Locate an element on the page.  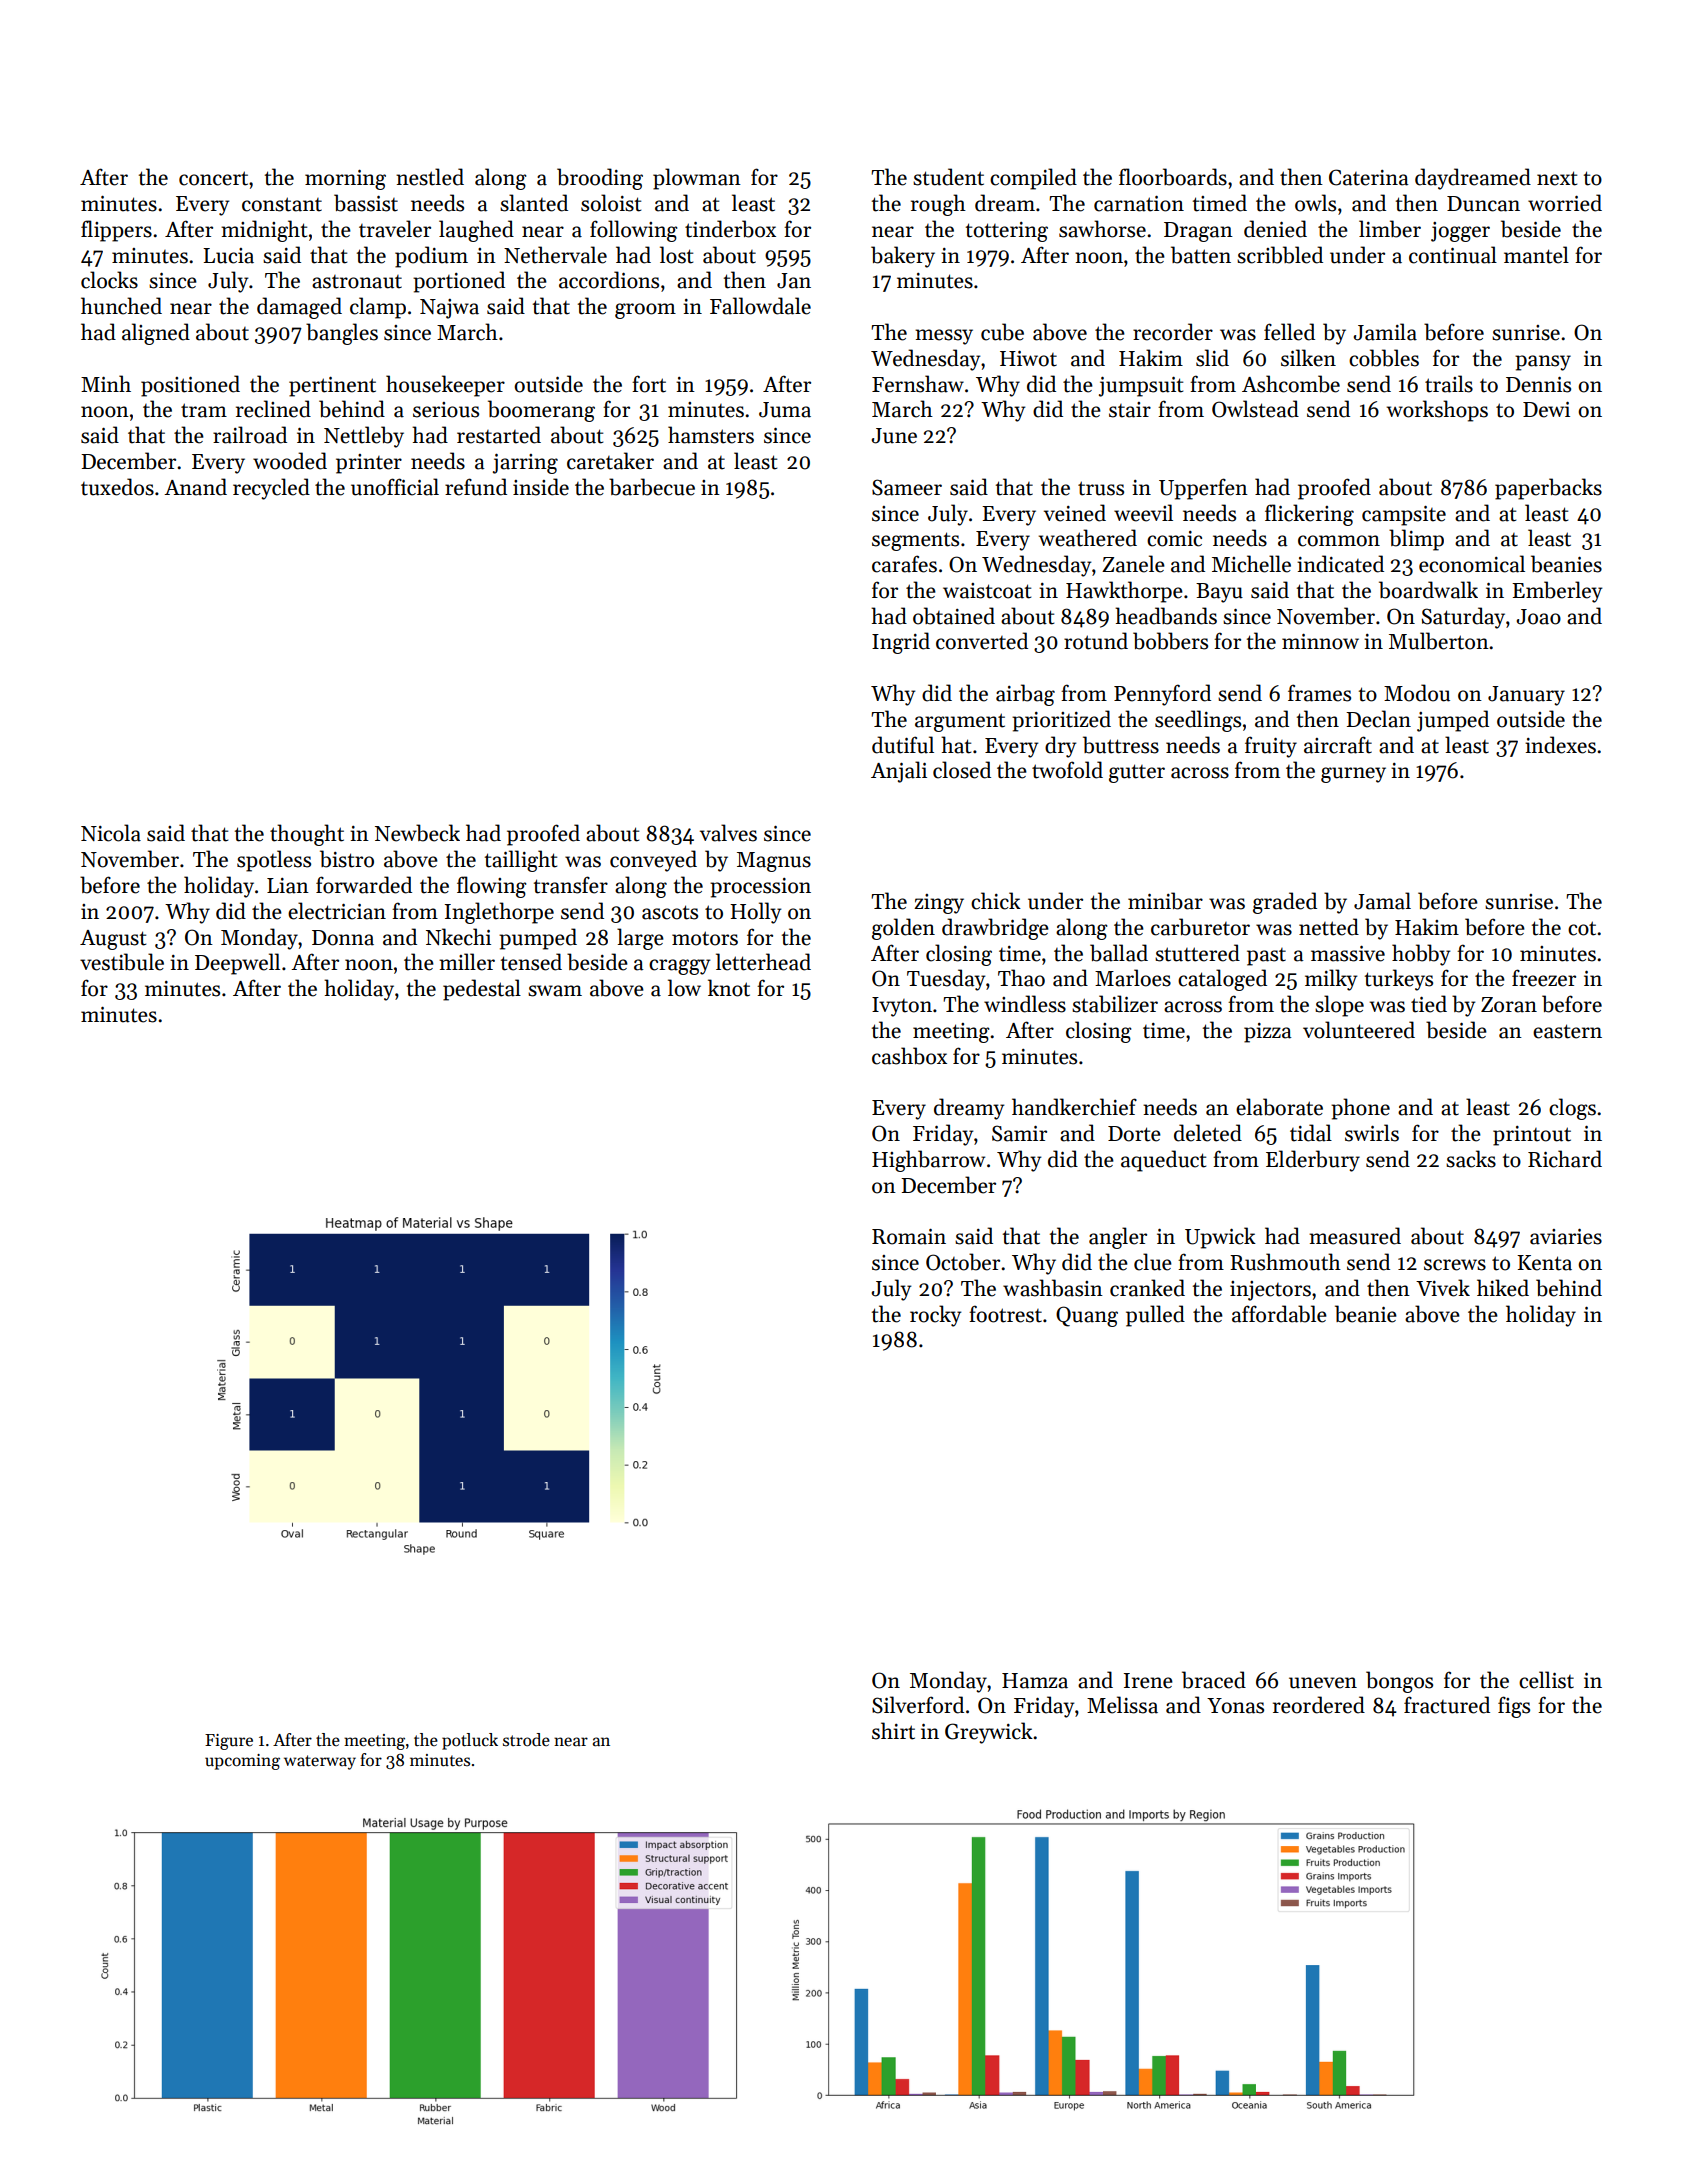
tuxedos is located at coordinates (117, 487).
